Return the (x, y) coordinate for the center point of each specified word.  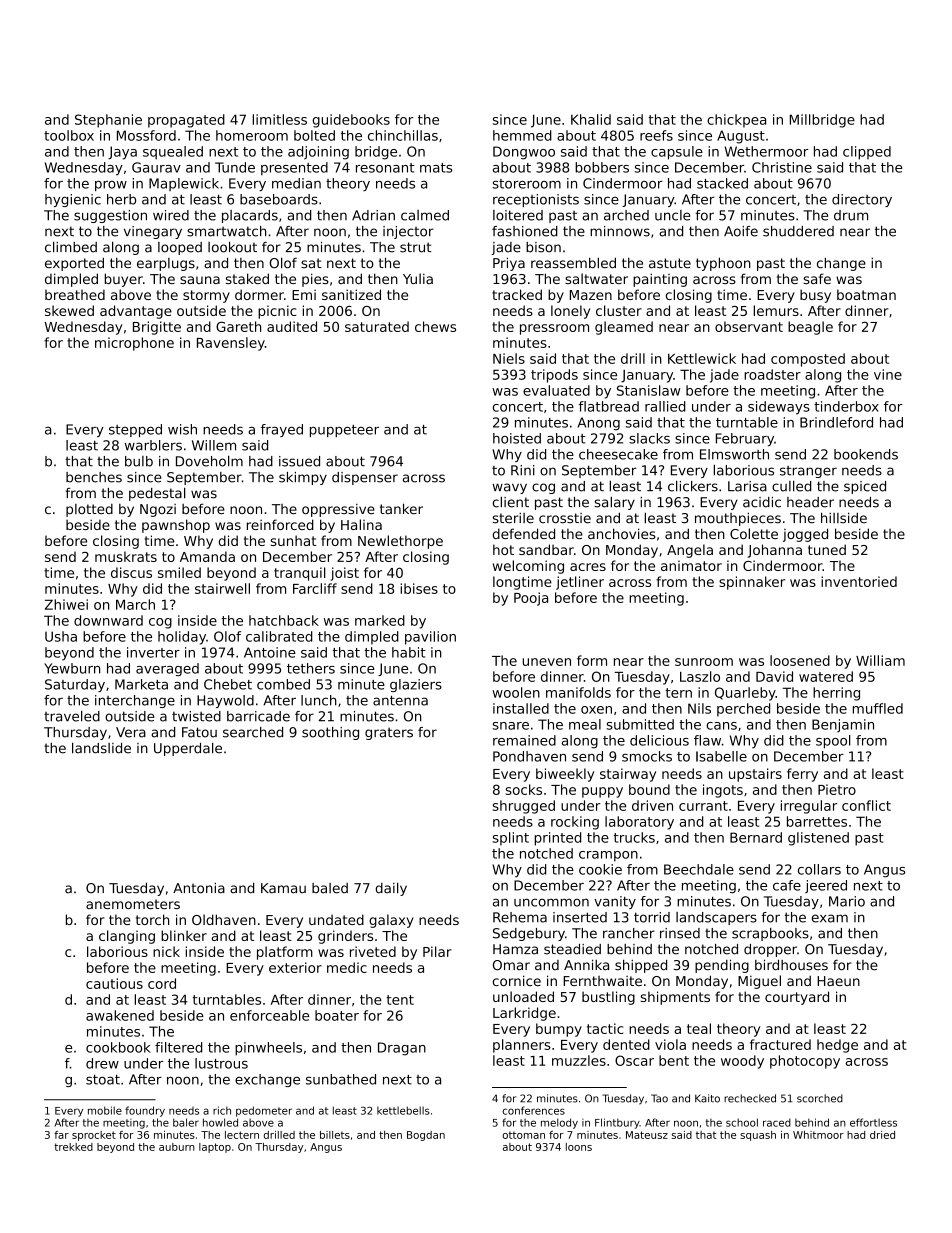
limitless (279, 119)
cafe (787, 885)
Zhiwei (66, 604)
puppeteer (344, 431)
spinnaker (752, 583)
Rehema (520, 917)
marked (380, 620)
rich (222, 1110)
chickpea (736, 121)
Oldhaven (224, 919)
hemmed (522, 135)
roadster (772, 374)
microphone (134, 344)
